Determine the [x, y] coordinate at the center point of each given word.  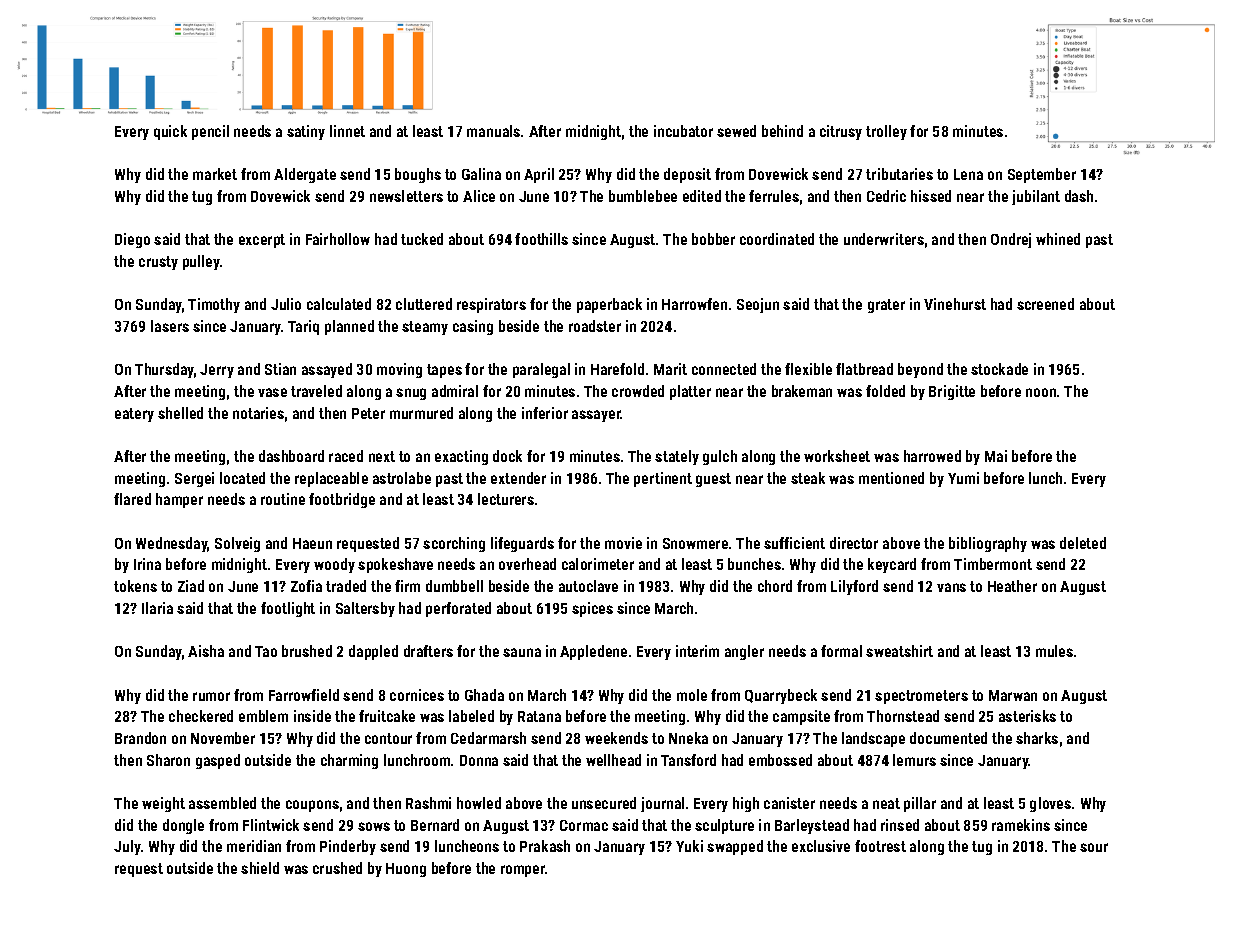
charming [349, 761]
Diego [132, 240]
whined [1058, 239]
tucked [422, 239]
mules [1054, 651]
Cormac [584, 825]
